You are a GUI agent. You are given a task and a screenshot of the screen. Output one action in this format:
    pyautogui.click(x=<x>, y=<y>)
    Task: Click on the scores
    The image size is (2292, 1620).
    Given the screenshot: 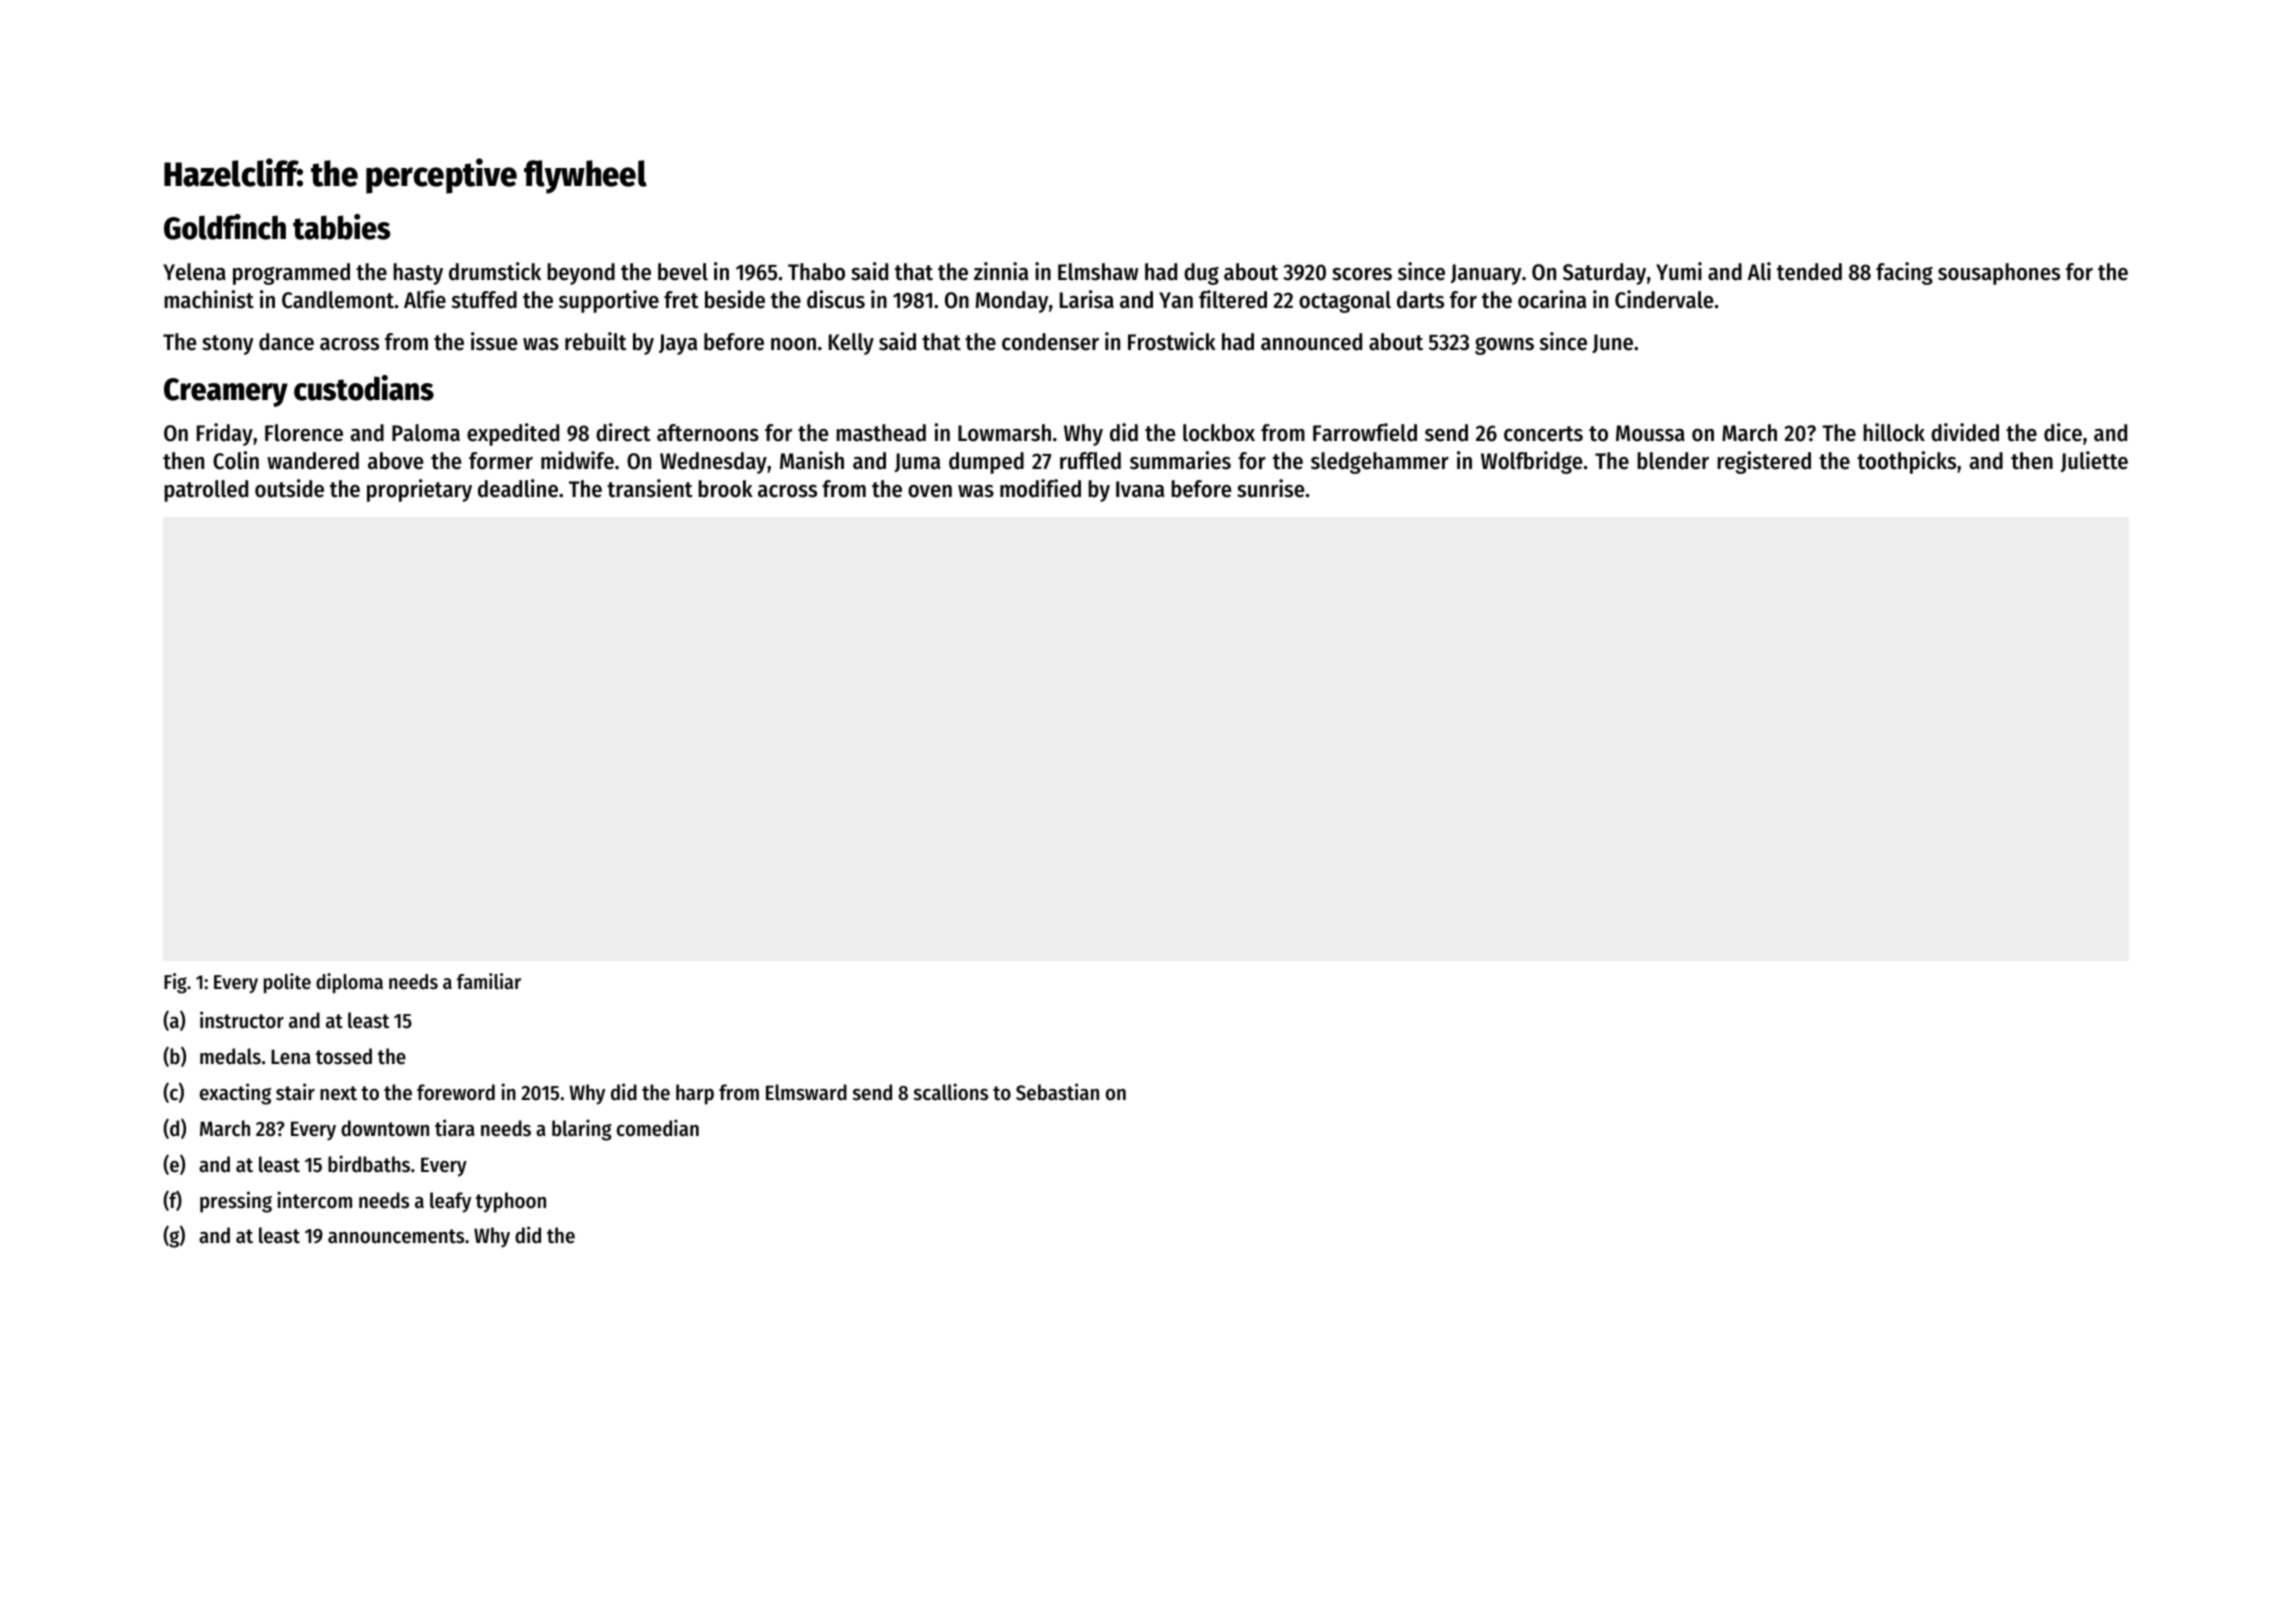 What is the action you would take?
    pyautogui.click(x=1362, y=274)
